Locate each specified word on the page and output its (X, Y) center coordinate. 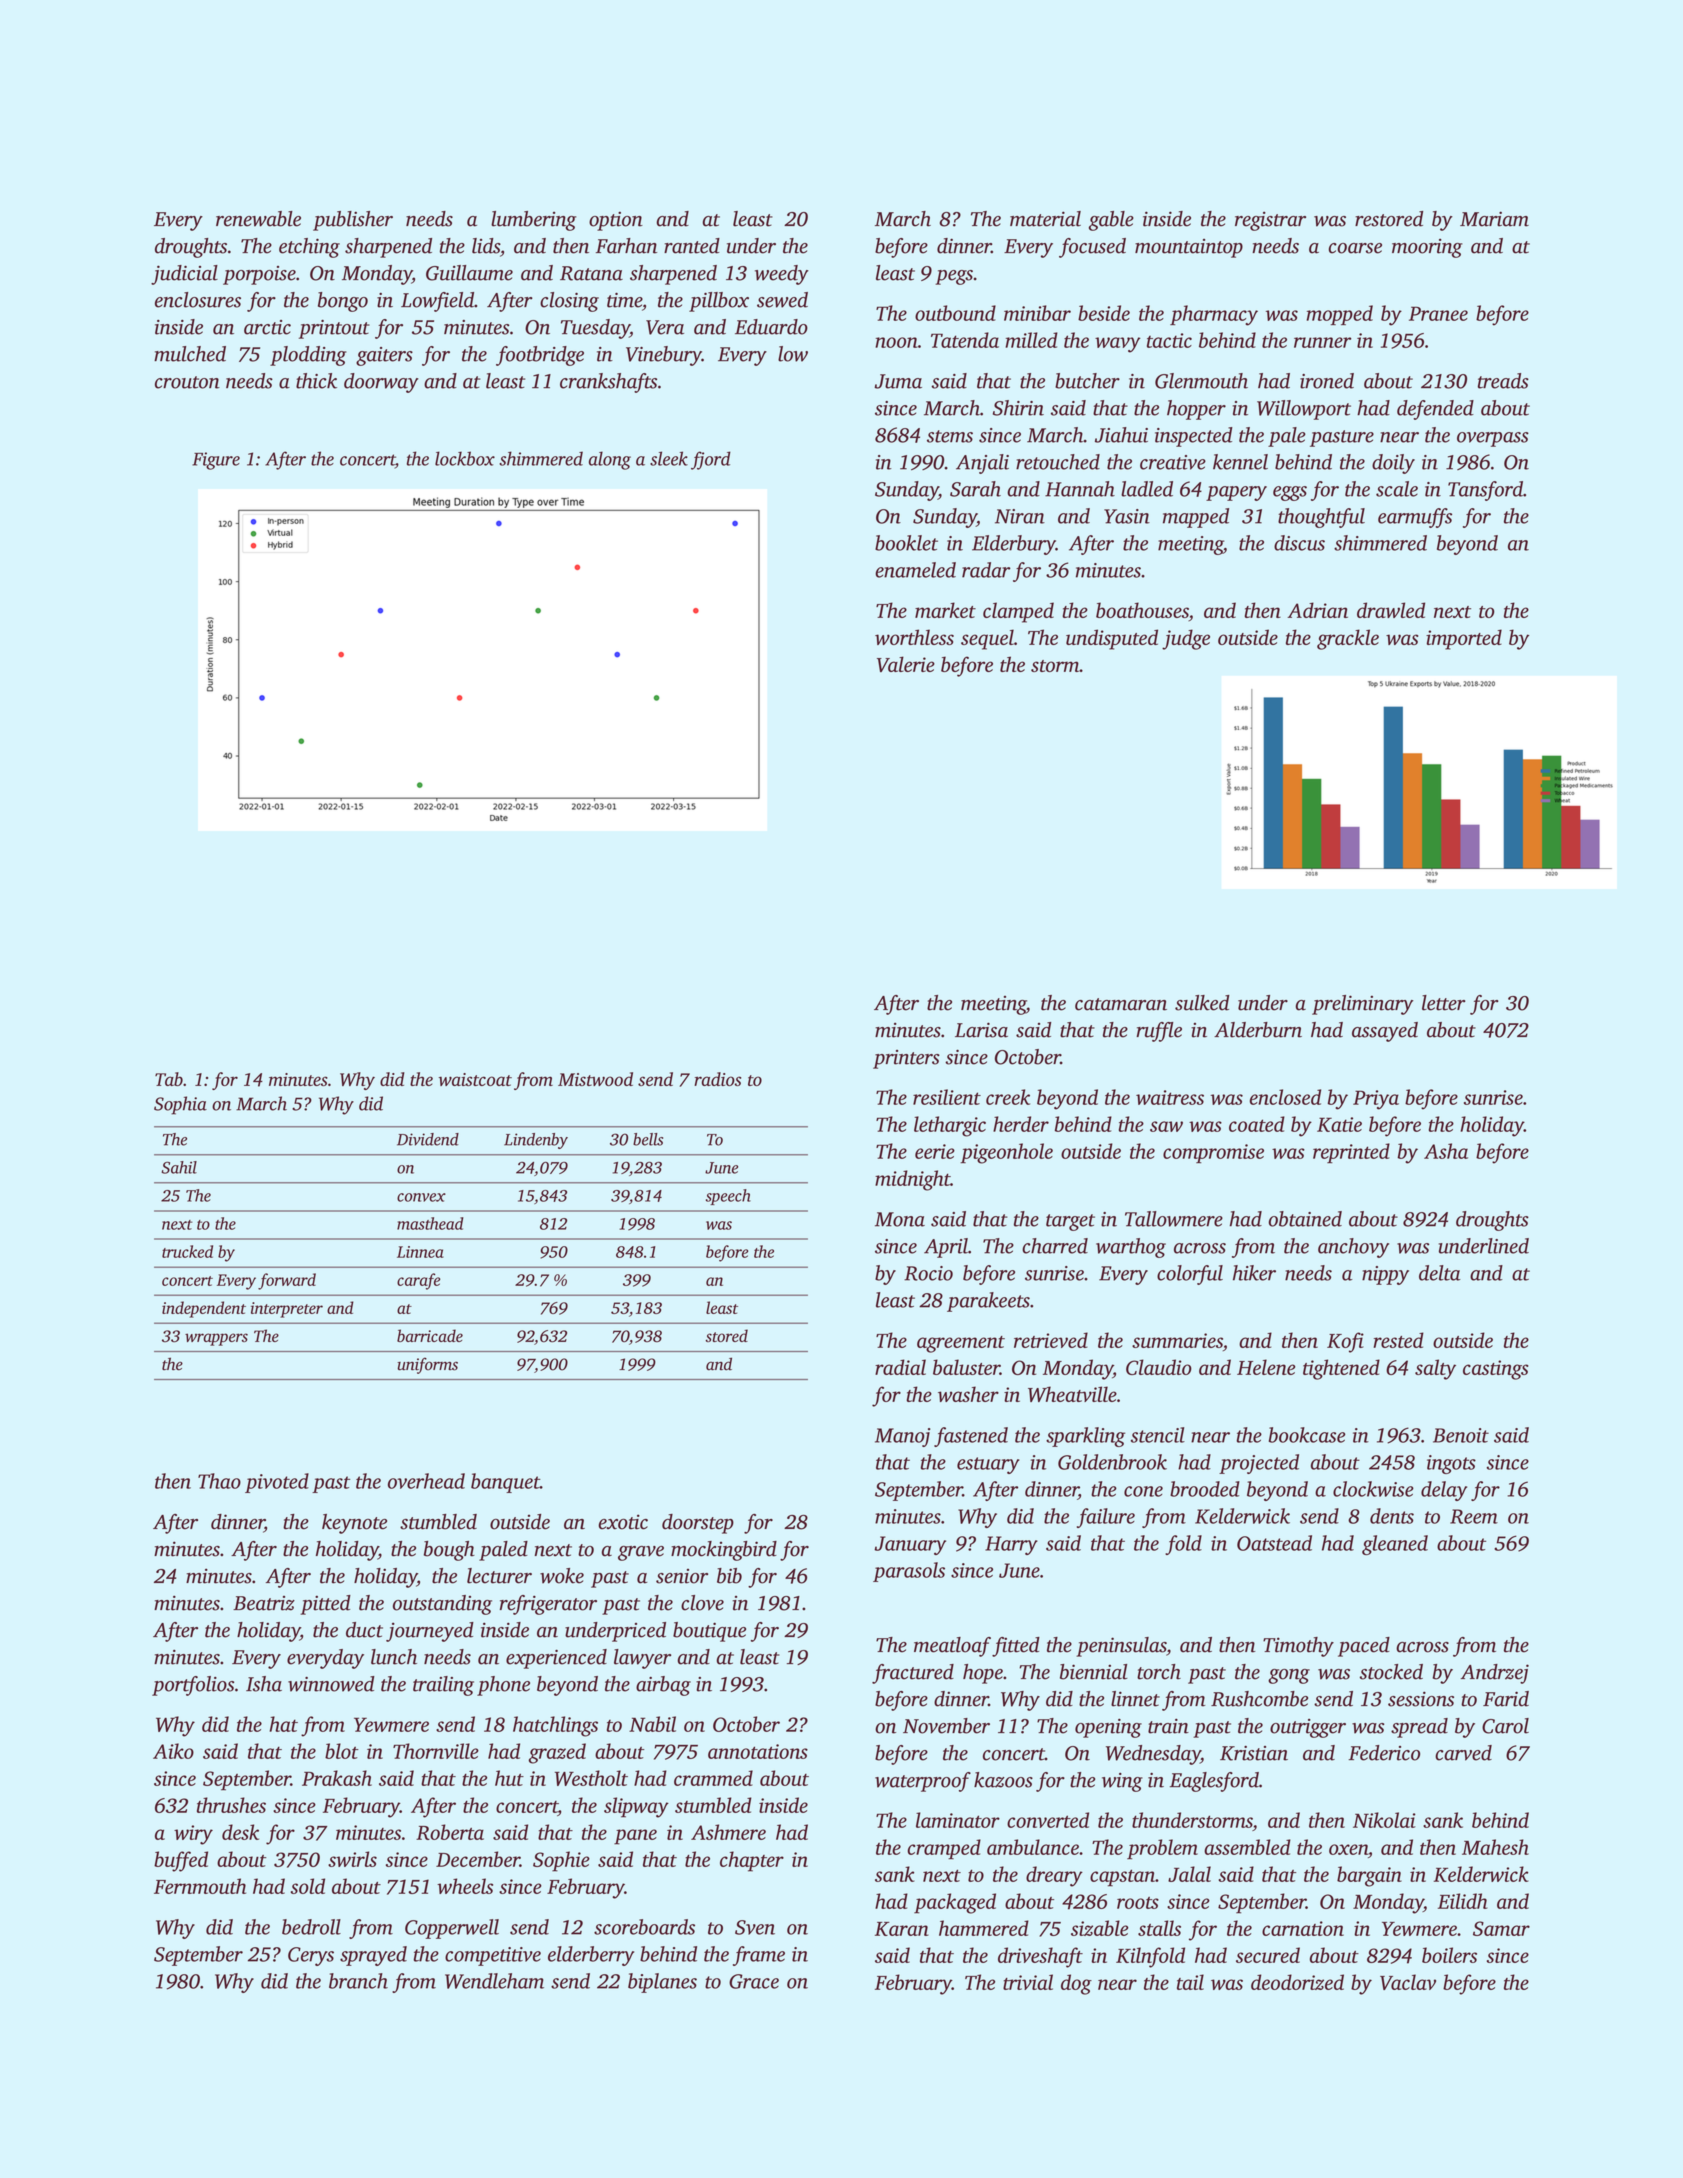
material (1045, 219)
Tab (169, 1079)
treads (1503, 381)
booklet (906, 543)
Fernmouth (200, 1886)
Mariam (1494, 219)
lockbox (465, 458)
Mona (900, 1219)
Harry (1011, 1545)
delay (1444, 1491)
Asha (1446, 1151)
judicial (184, 275)
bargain (1369, 1876)
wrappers (216, 1339)
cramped (944, 1849)
